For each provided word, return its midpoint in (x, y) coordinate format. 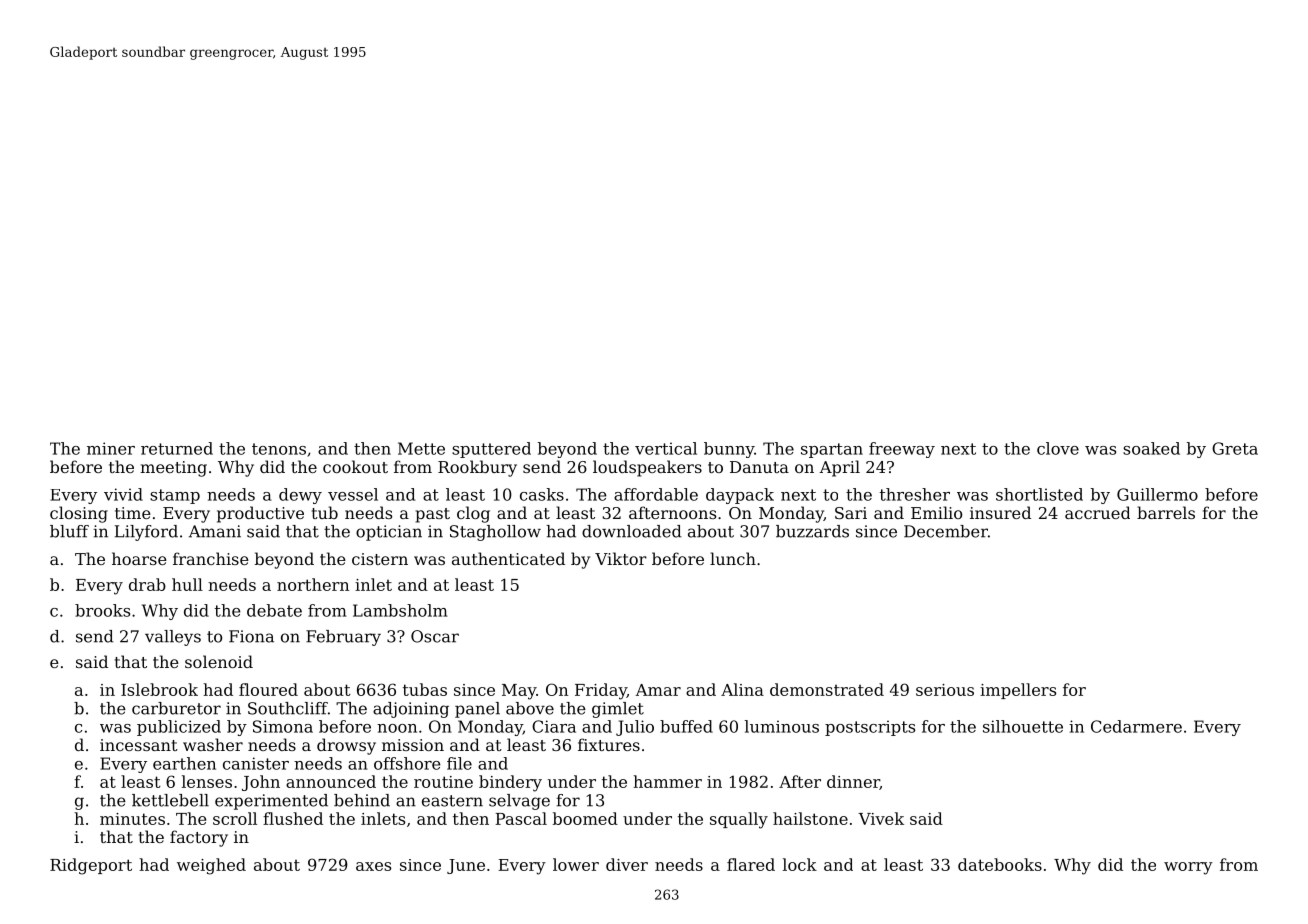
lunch (733, 558)
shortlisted (1039, 494)
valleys (173, 638)
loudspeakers (647, 468)
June (466, 866)
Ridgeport (91, 866)
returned (177, 448)
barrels (1166, 512)
